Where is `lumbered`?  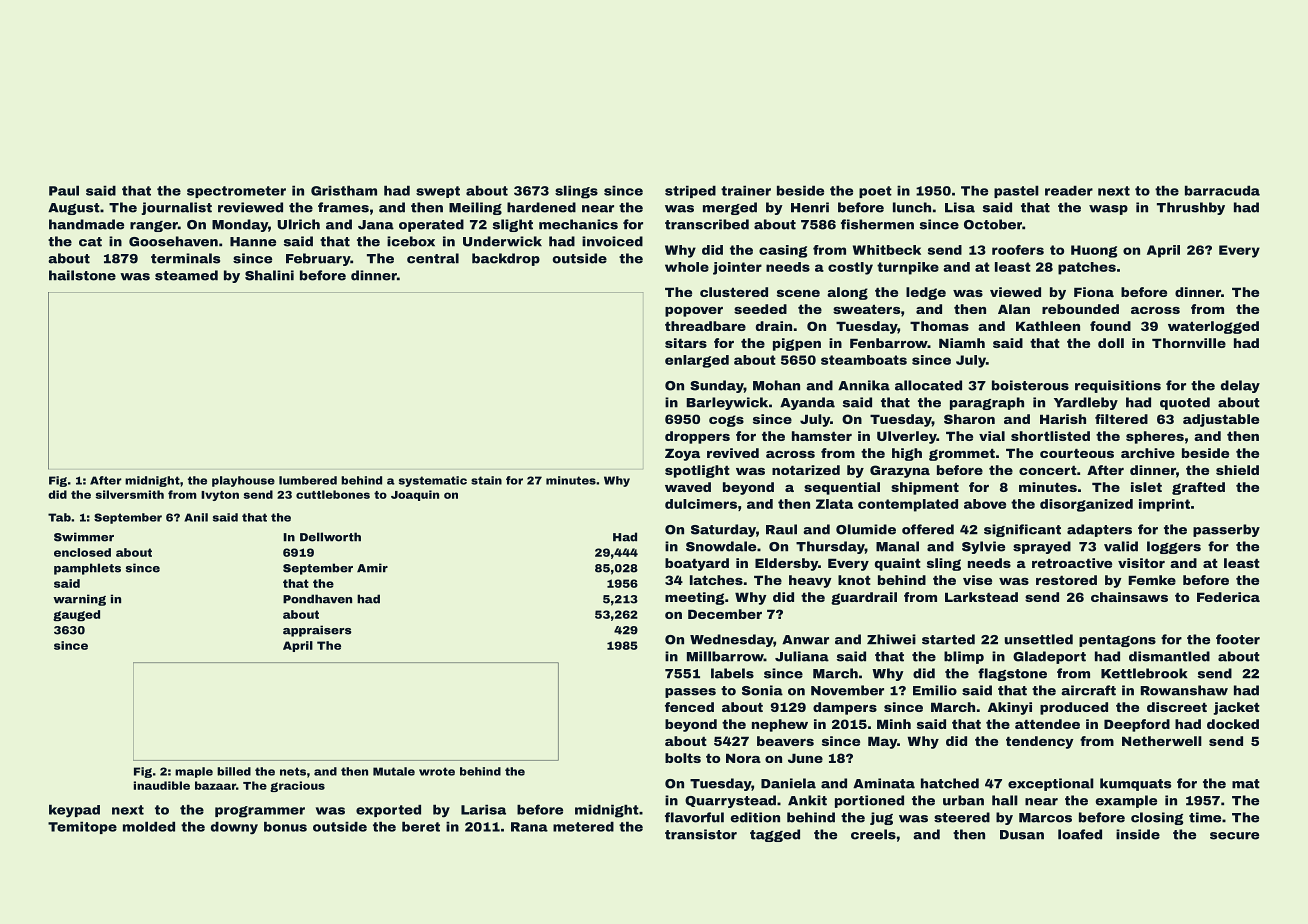 lumbered is located at coordinates (308, 480).
